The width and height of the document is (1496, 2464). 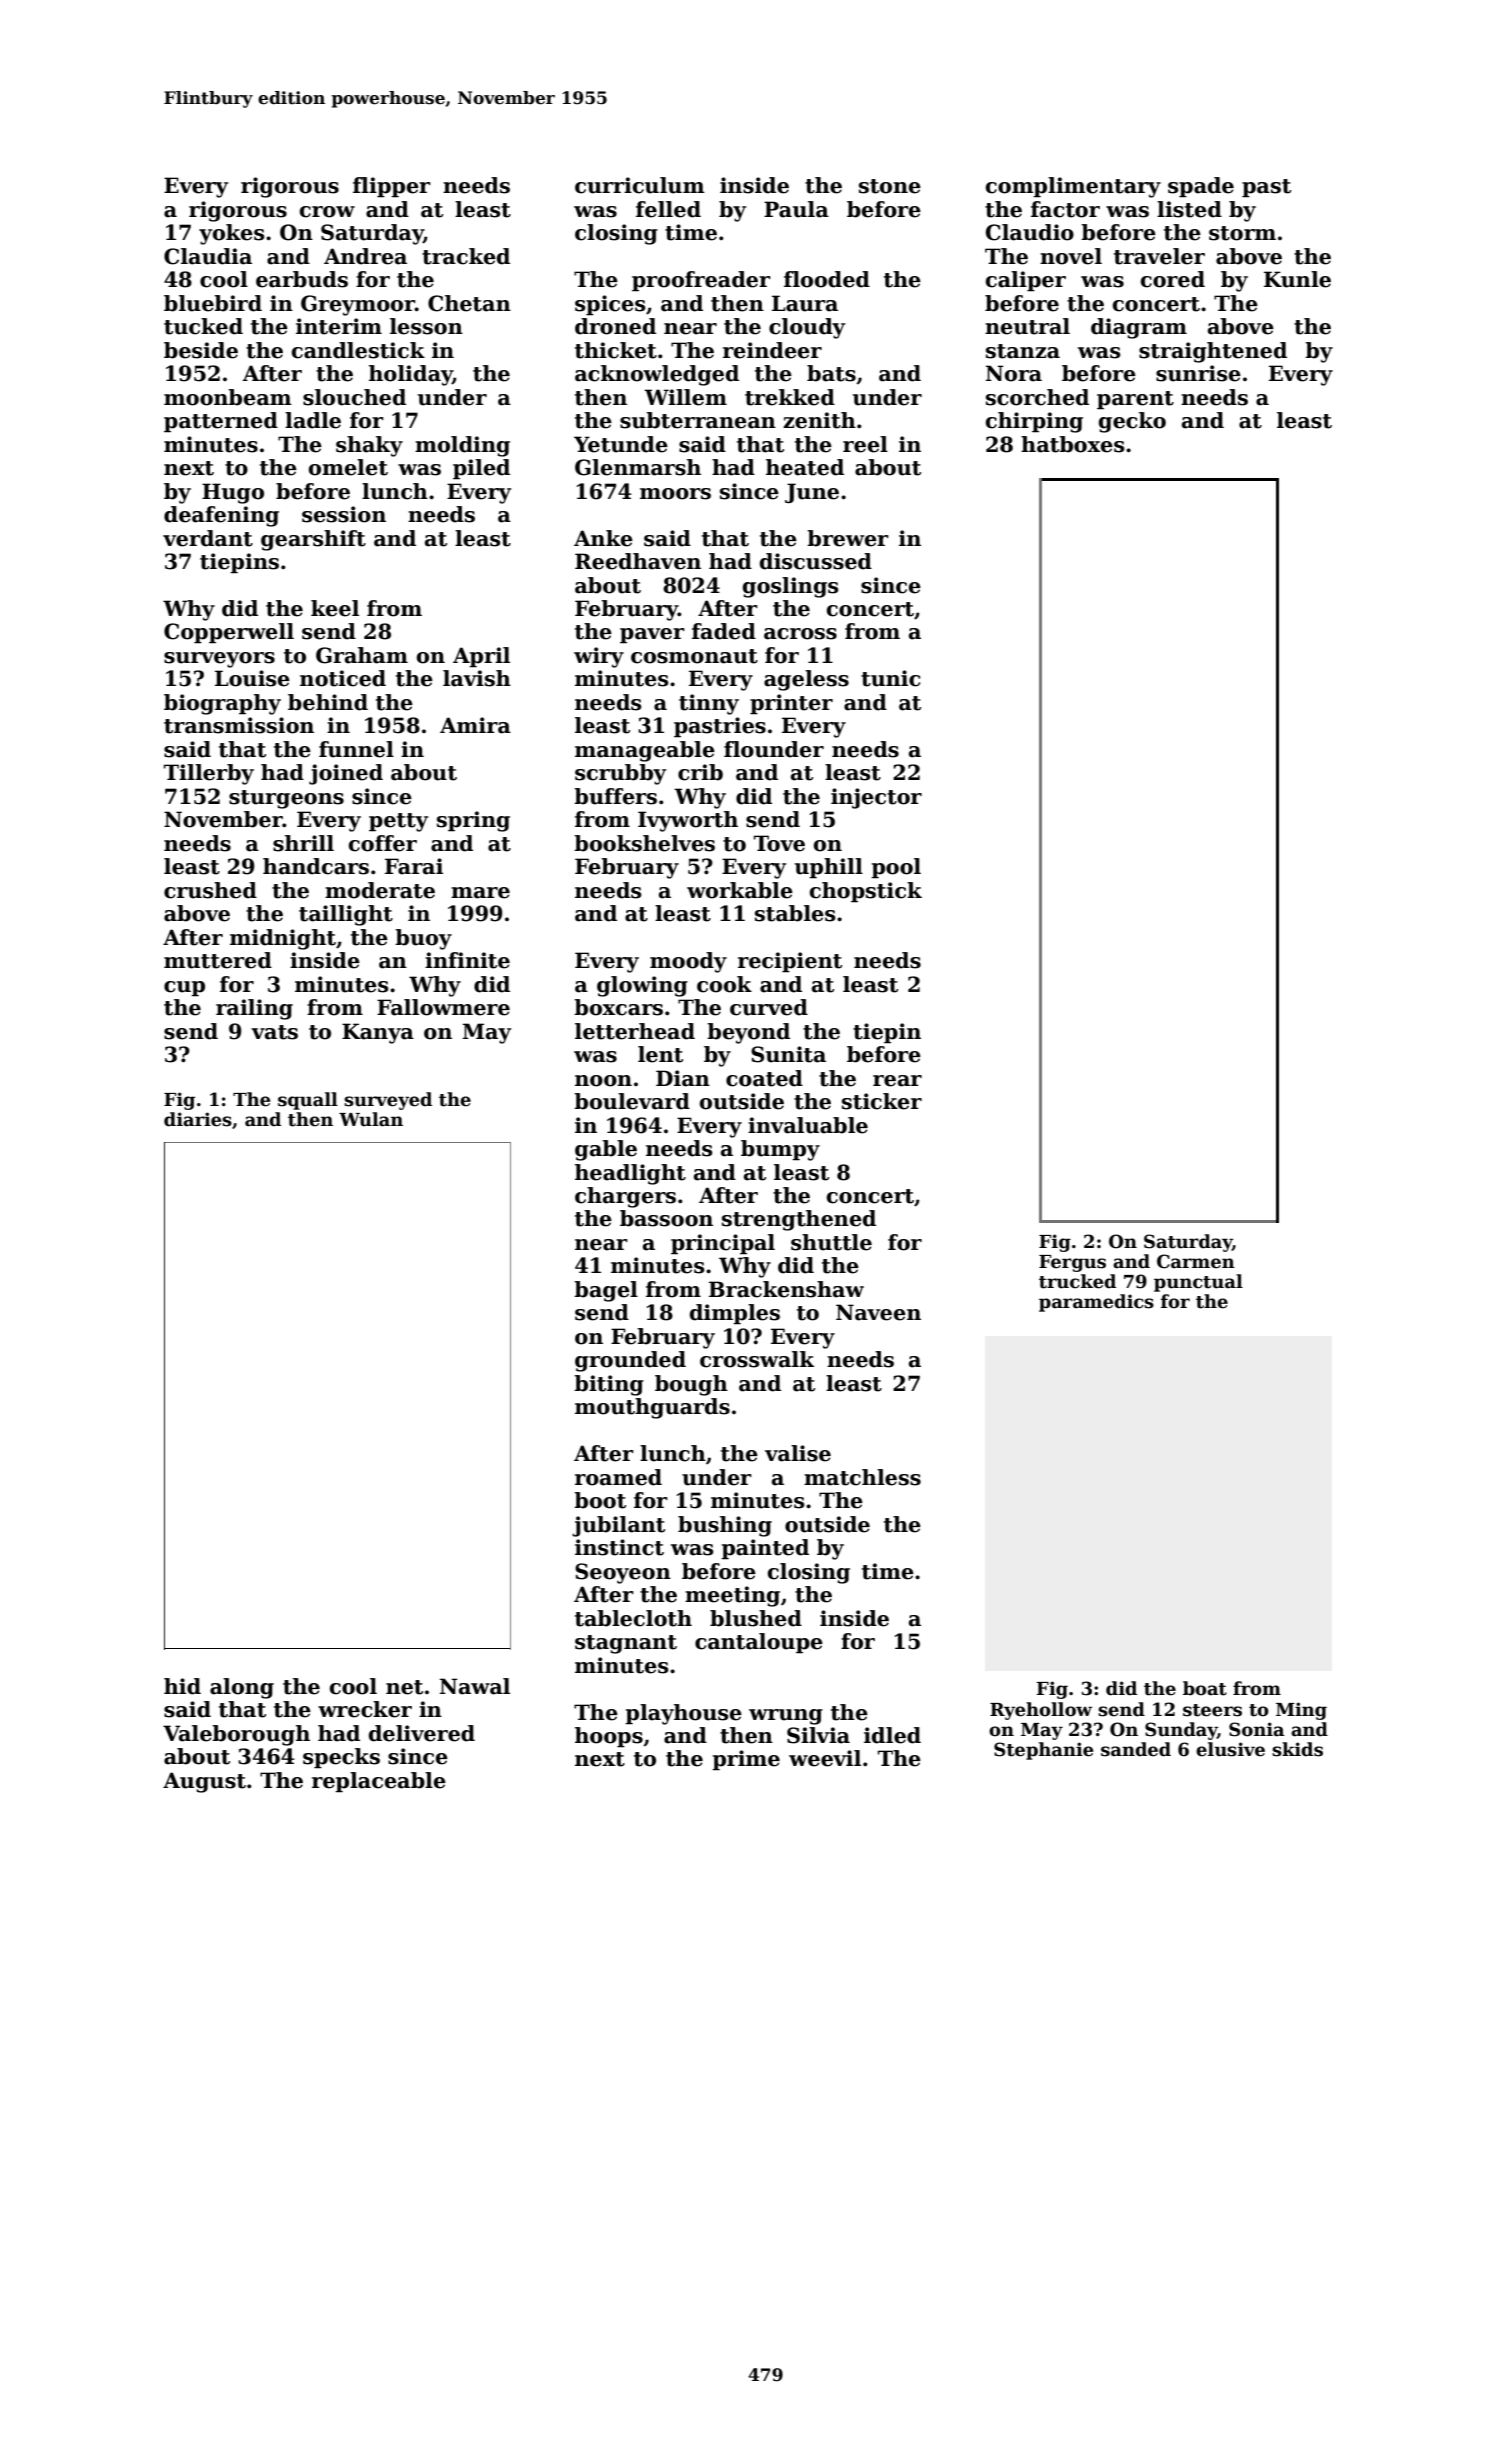 What do you see at coordinates (392, 187) in the document?
I see `flipper` at bounding box center [392, 187].
